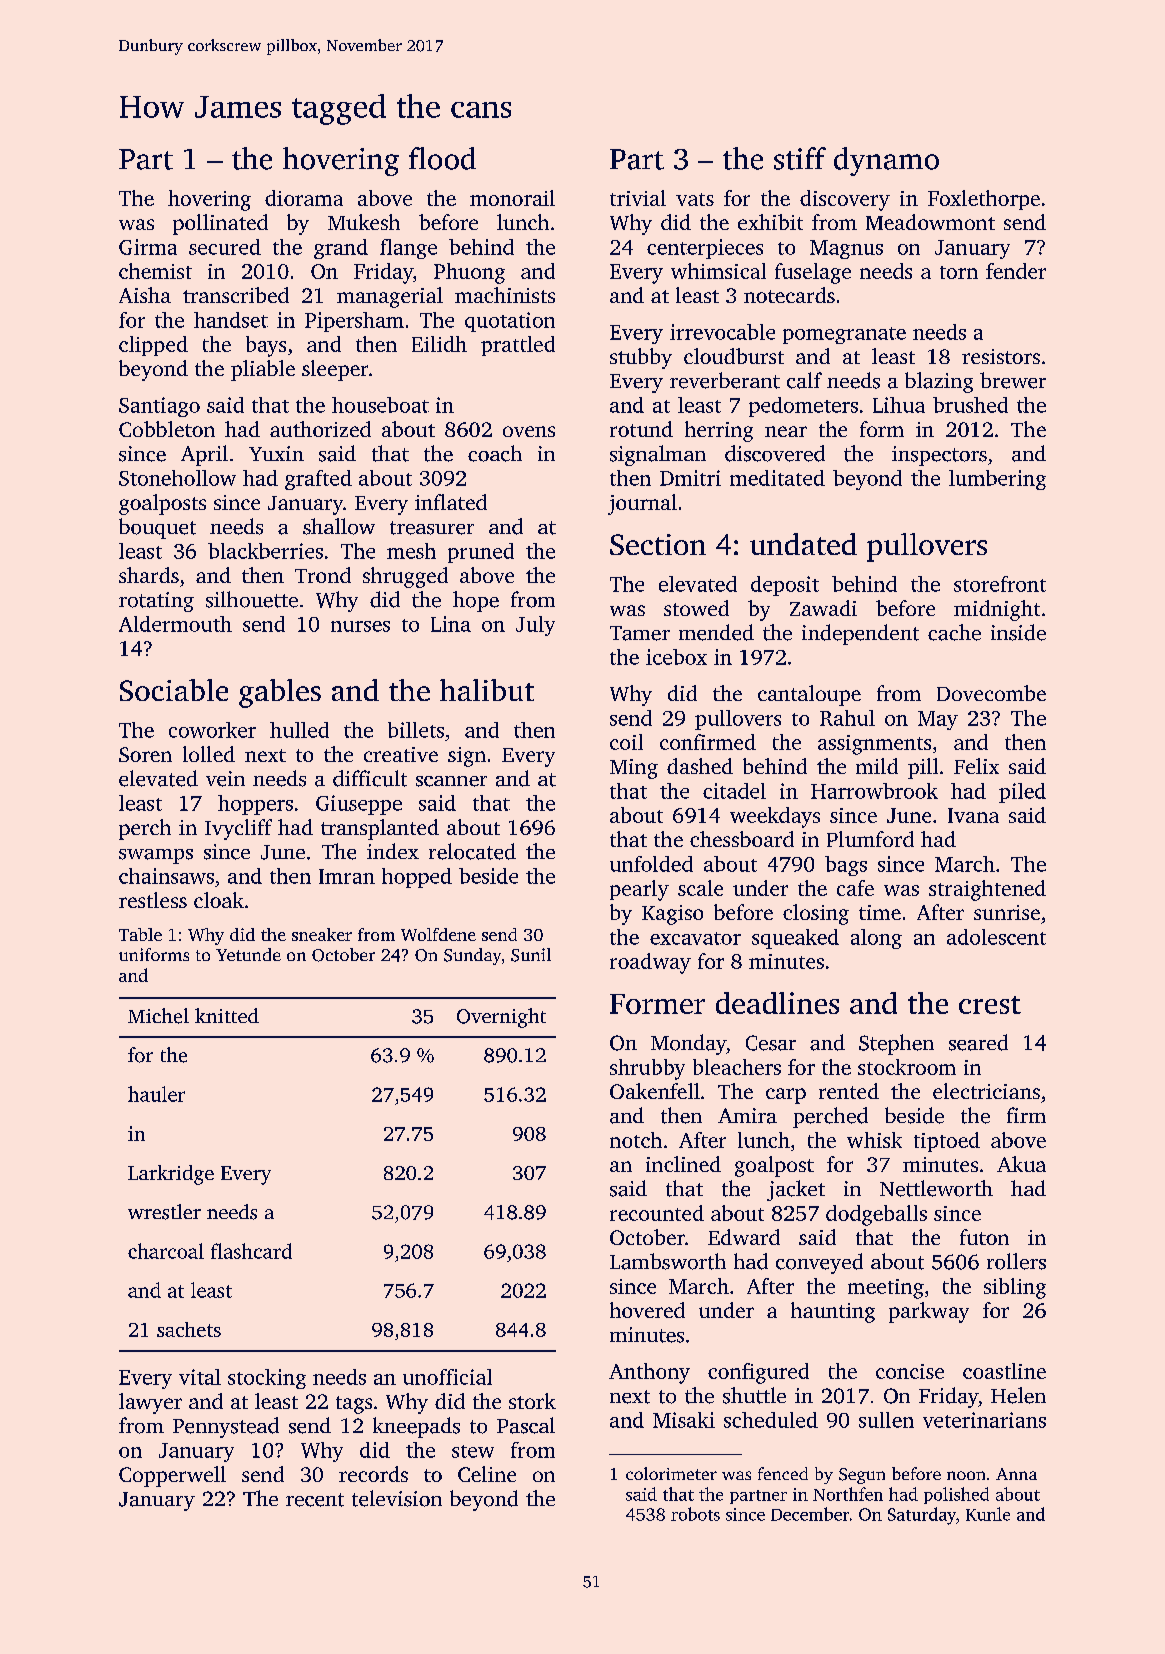  I want to click on piled, so click(1022, 793).
